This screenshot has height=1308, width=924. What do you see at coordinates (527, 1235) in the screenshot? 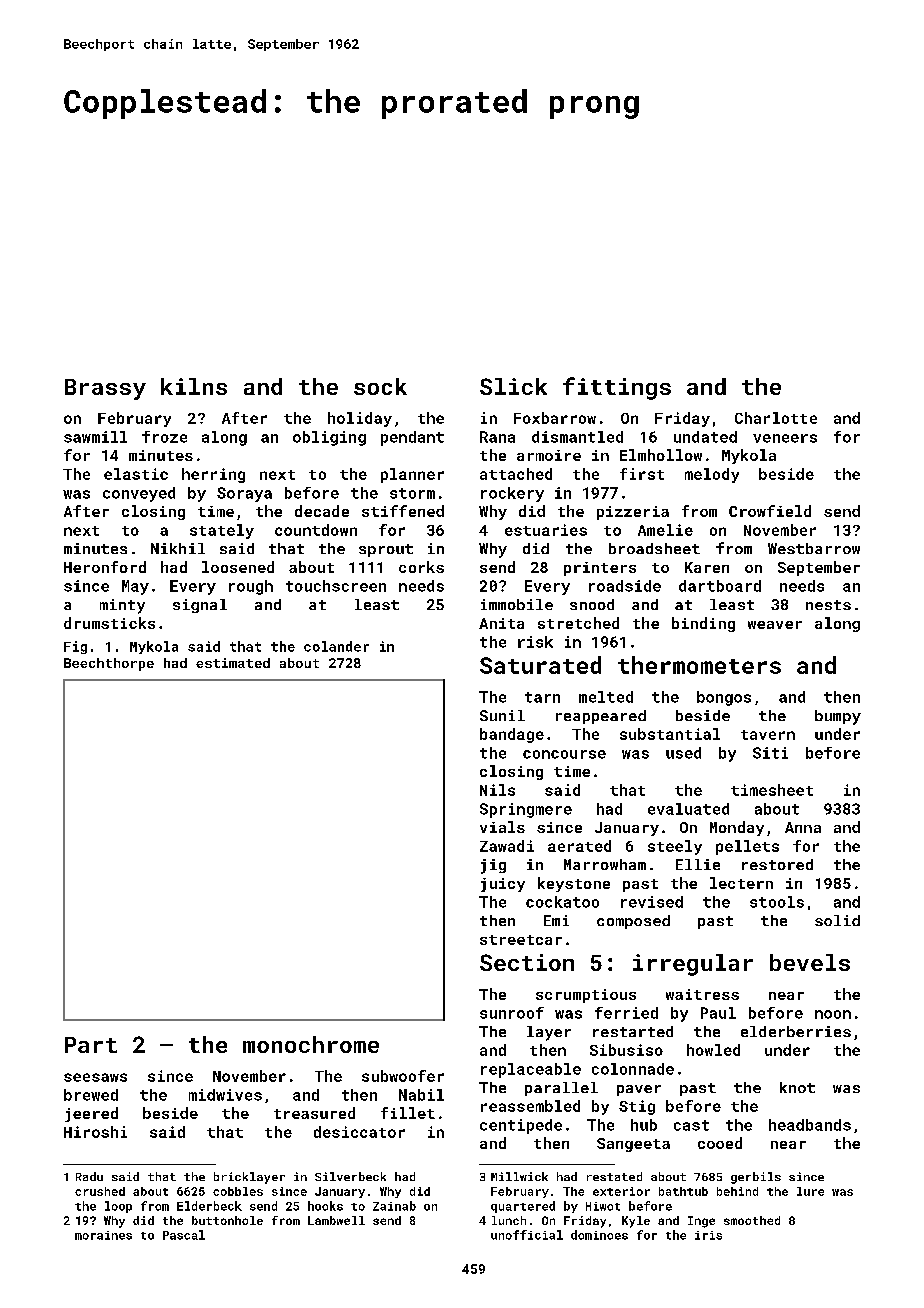
I see `unofficial` at bounding box center [527, 1235].
